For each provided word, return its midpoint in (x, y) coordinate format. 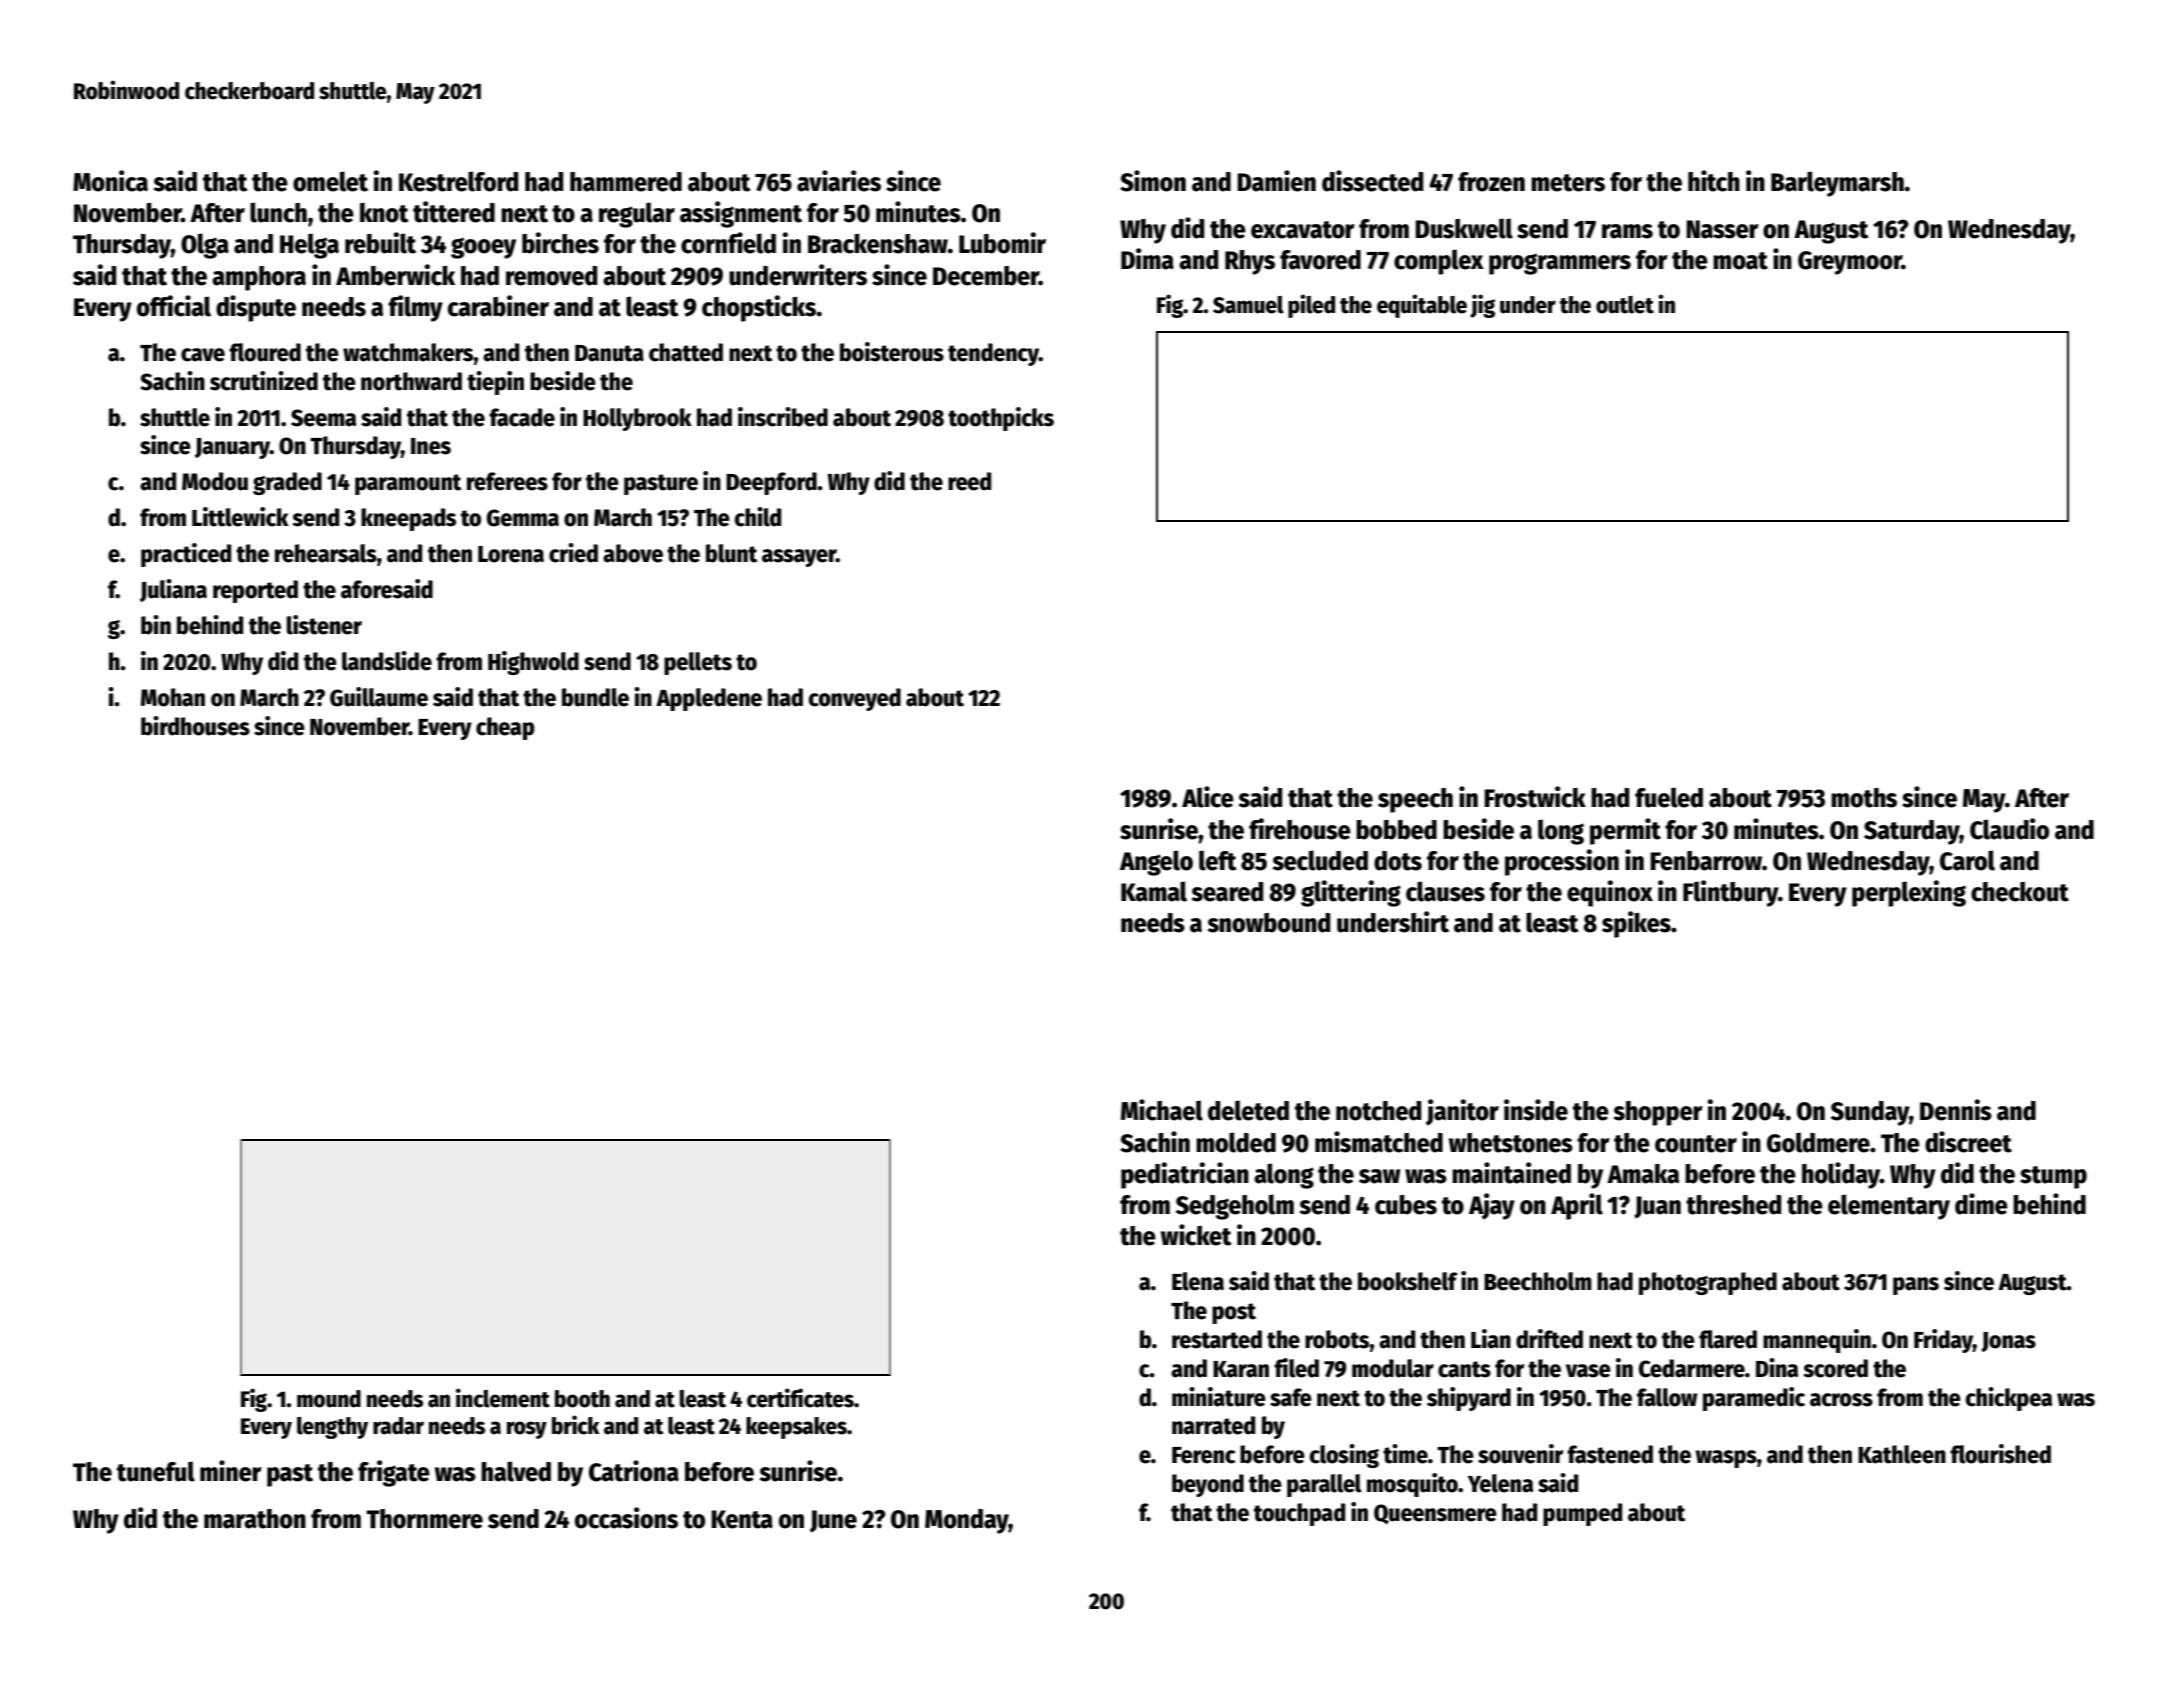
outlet (1625, 305)
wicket (1196, 1235)
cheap (505, 728)
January (232, 448)
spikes (1636, 924)
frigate (394, 1473)
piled (1311, 306)
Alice (1208, 797)
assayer (799, 558)
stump (2053, 1177)
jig (1482, 306)
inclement (503, 1398)
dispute (256, 308)
